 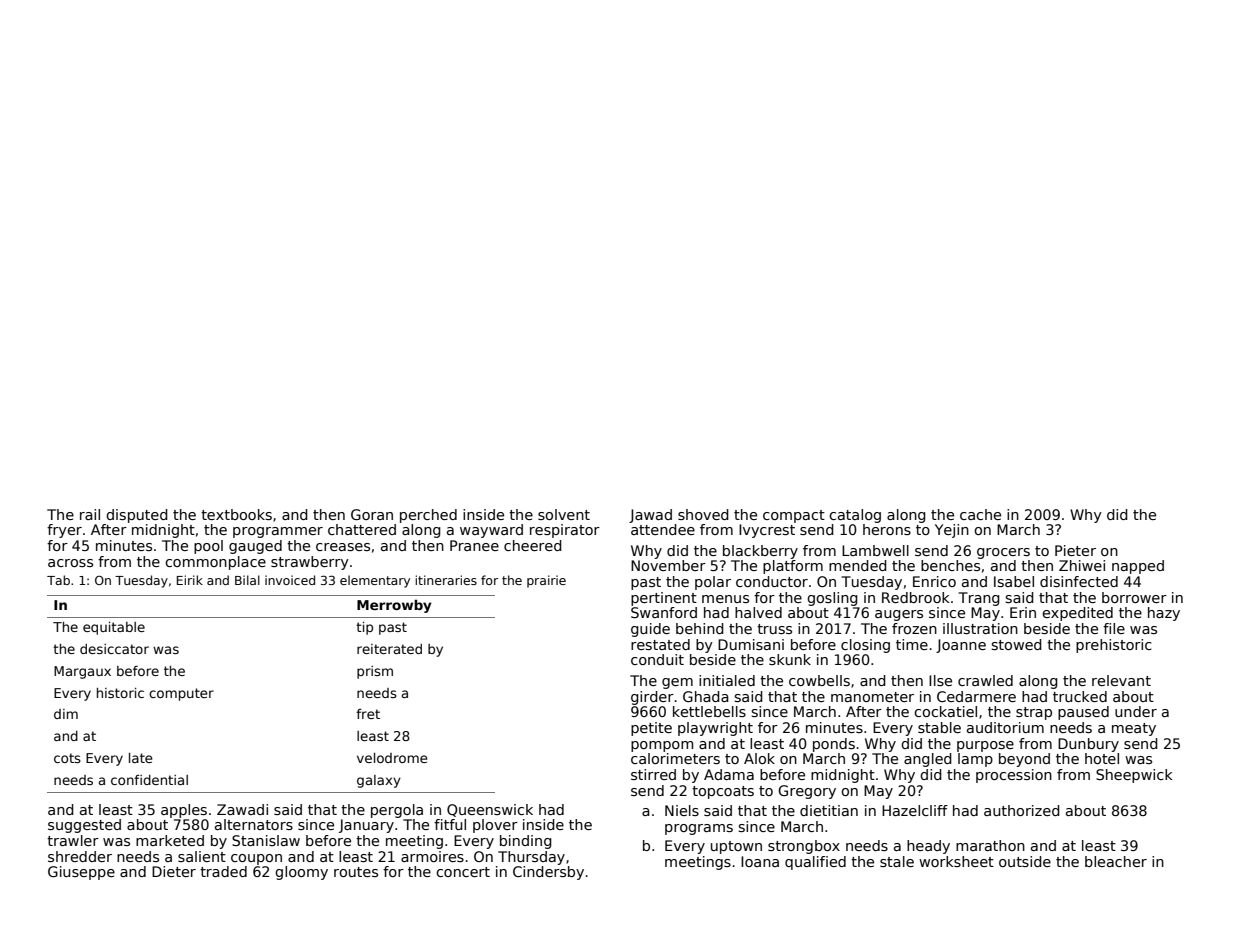 I want to click on halved, so click(x=758, y=612).
